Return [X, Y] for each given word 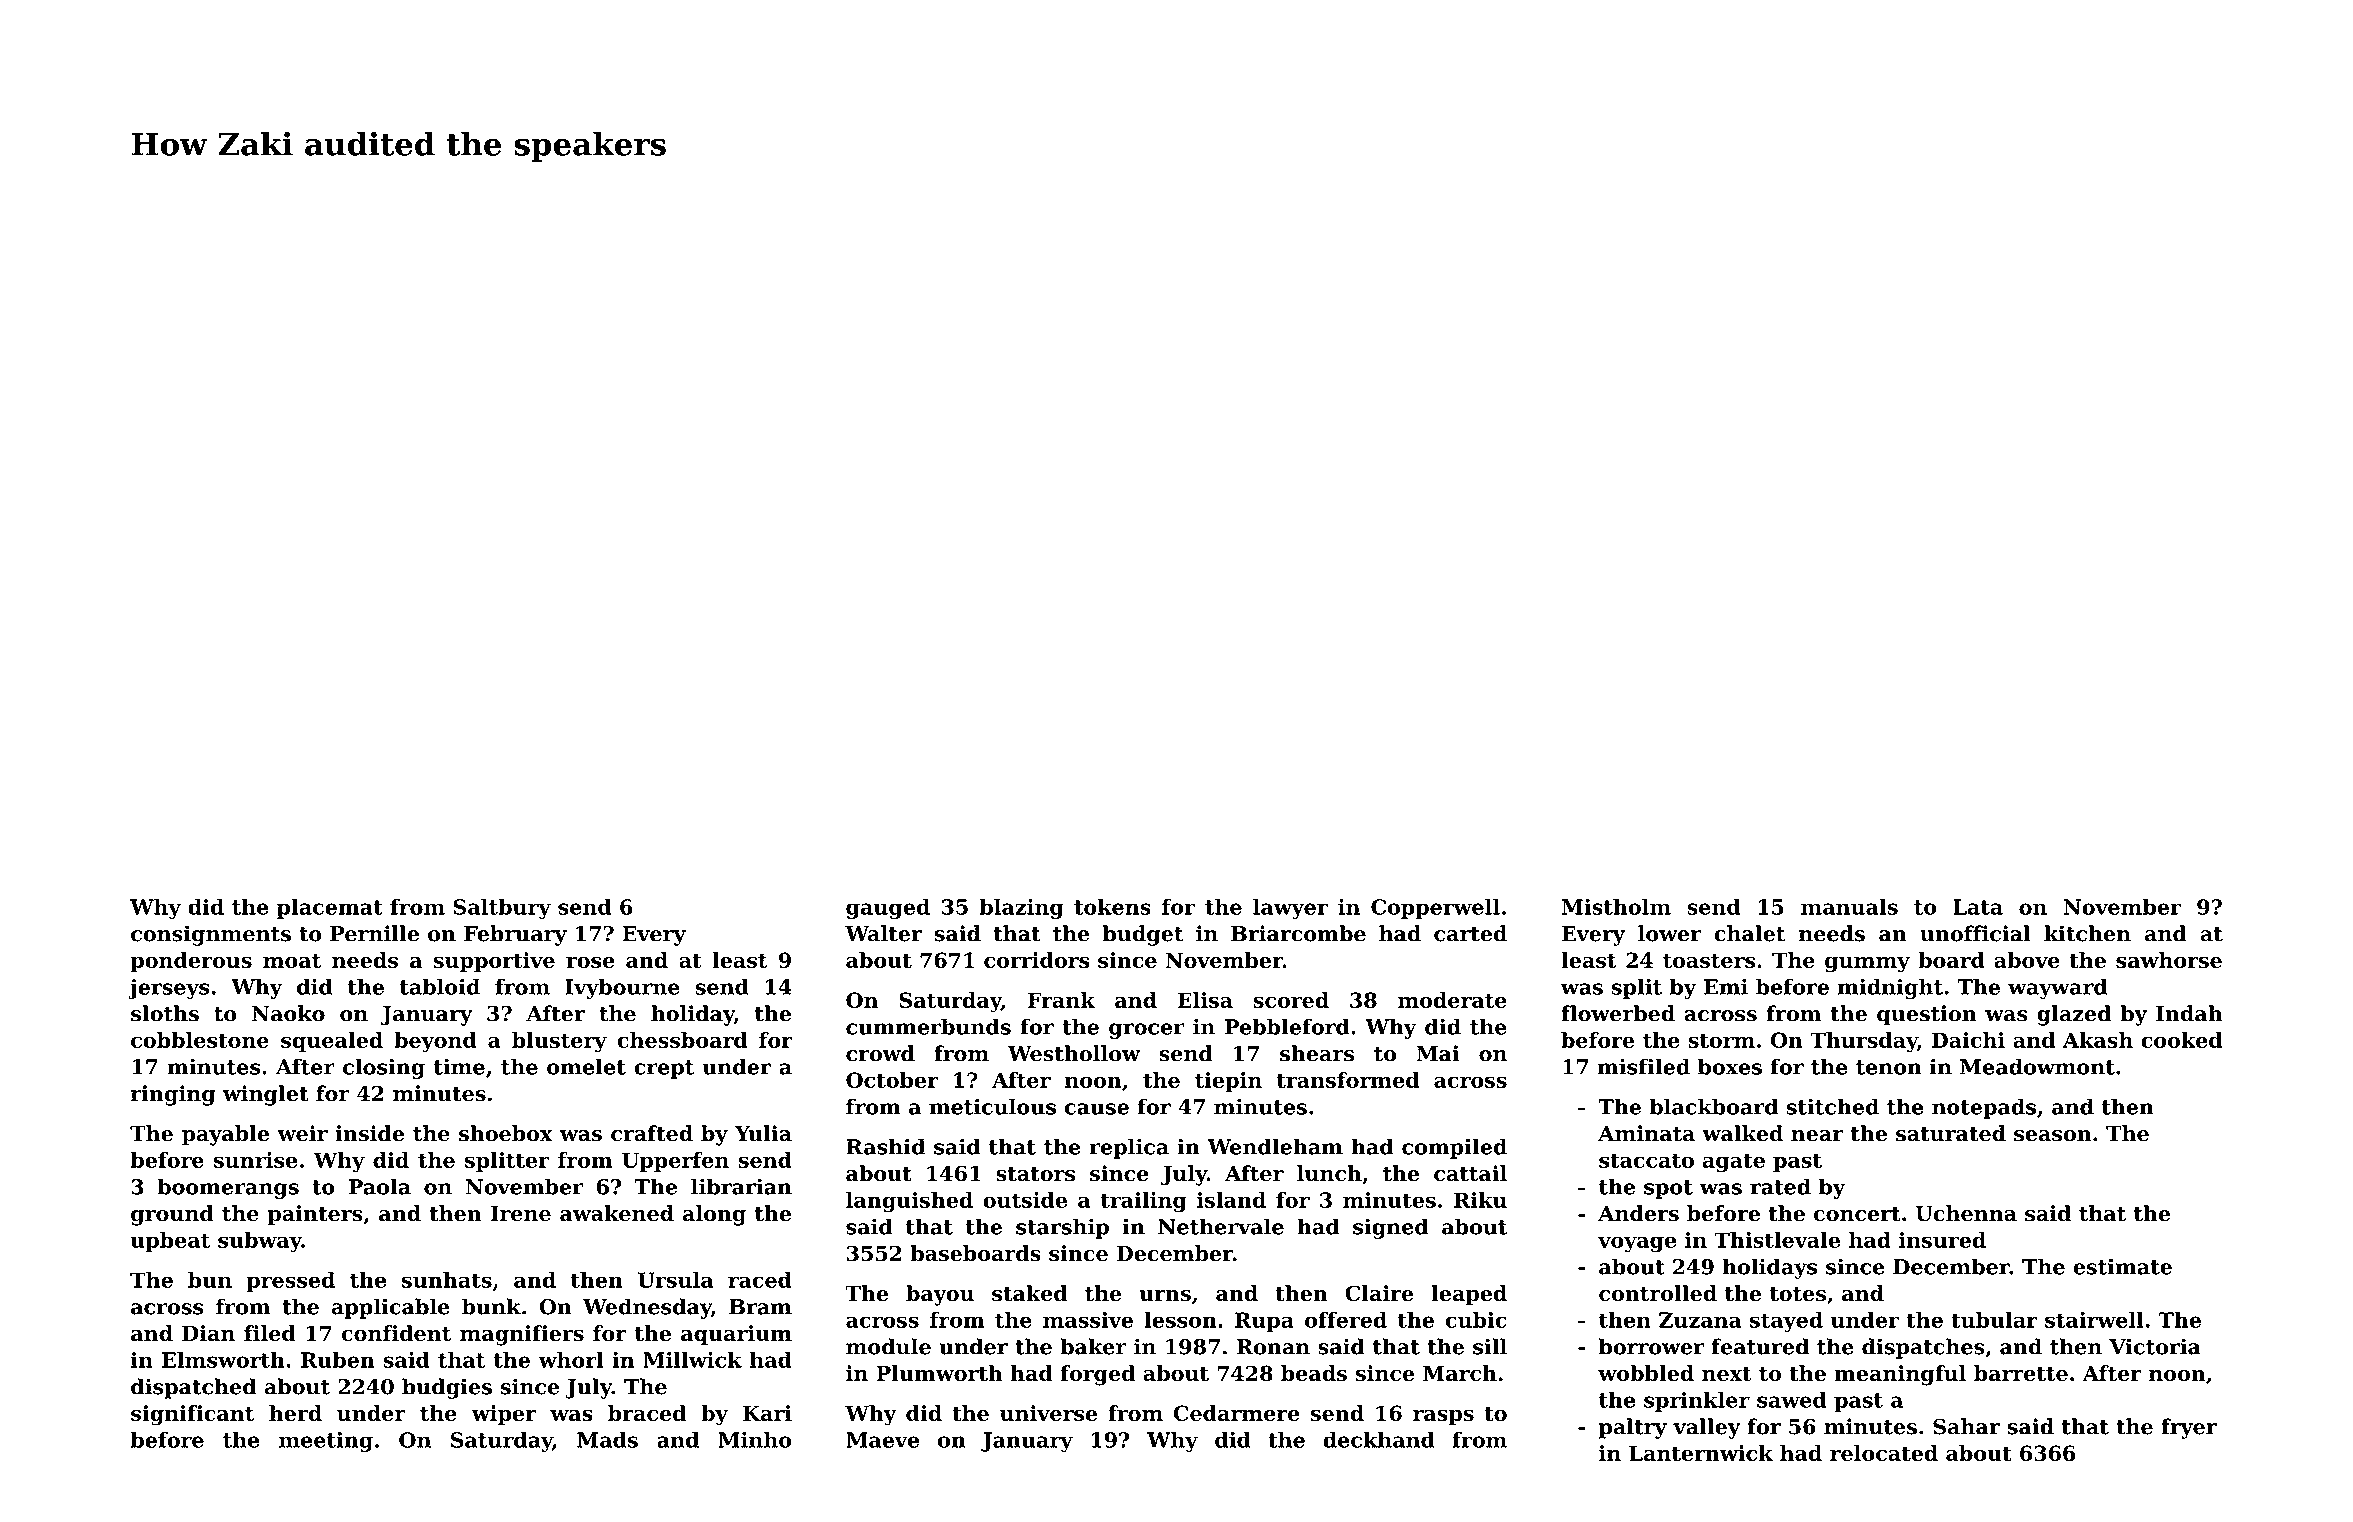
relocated [1884, 1453]
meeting [326, 1442]
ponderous [191, 962]
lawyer [1290, 909]
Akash [2098, 1040]
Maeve [882, 1440]
